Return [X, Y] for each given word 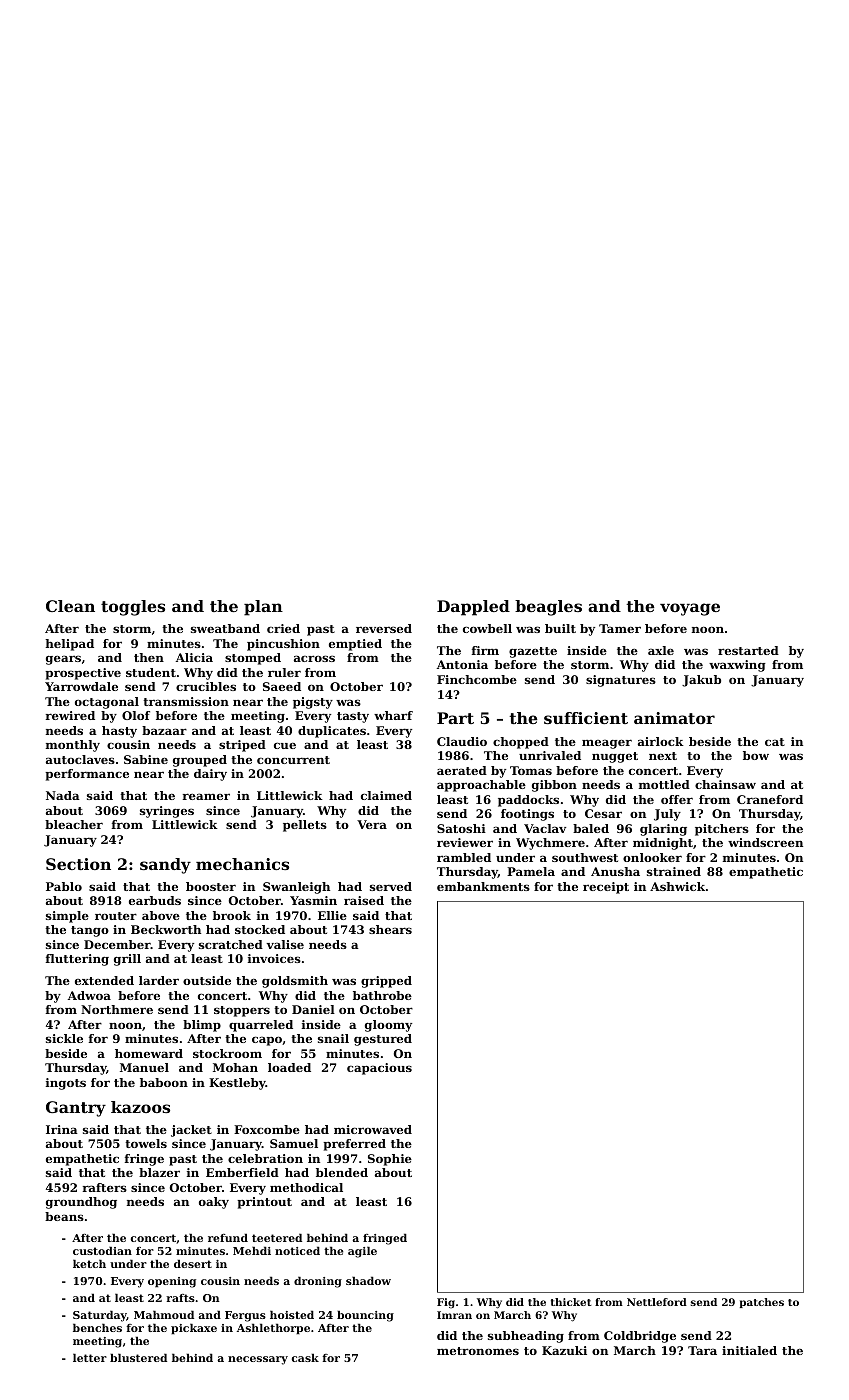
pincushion [283, 645]
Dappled [473, 608]
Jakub [701, 681]
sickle [64, 1038]
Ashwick [677, 886]
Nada [63, 795]
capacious [379, 1069]
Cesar [603, 813]
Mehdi [252, 1250]
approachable [481, 786]
